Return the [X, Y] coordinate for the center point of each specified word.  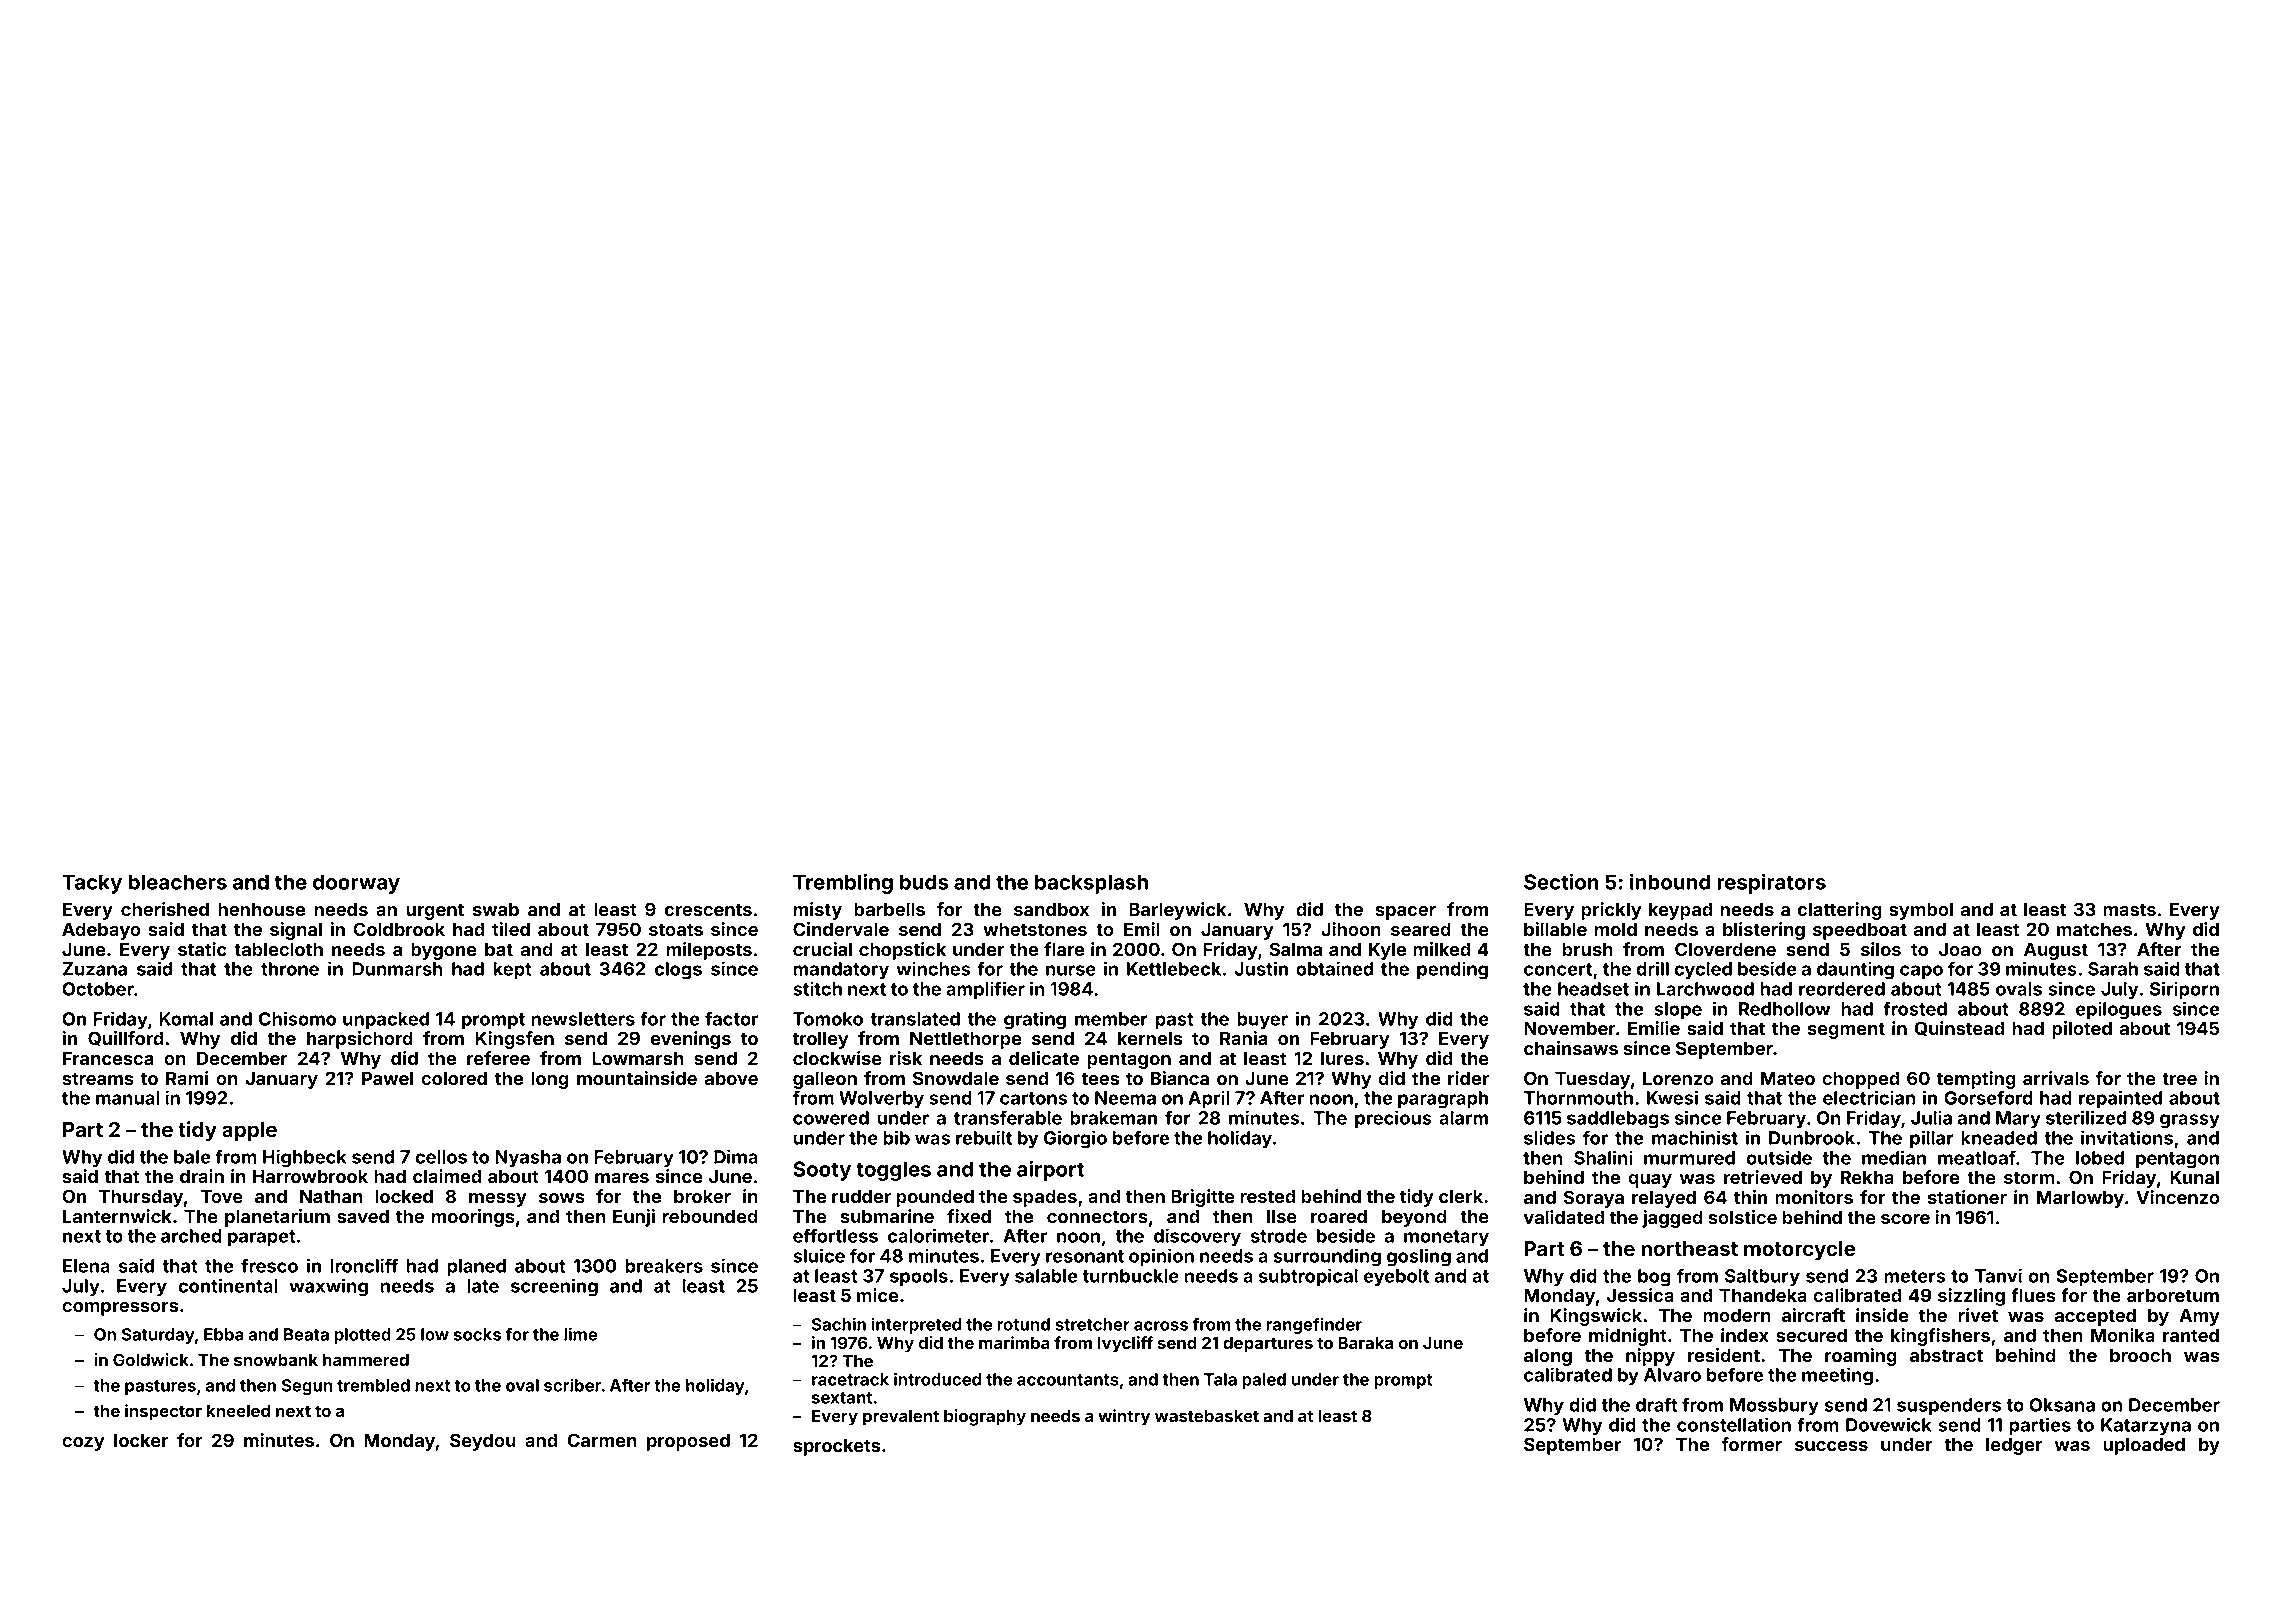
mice [878, 1295]
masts [2129, 909]
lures [1342, 1058]
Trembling [843, 883]
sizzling [1971, 1297]
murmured [1689, 1158]
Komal [186, 1019]
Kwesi [1672, 1097]
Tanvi [1998, 1275]
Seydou [482, 1442]
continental [228, 1285]
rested [1267, 1196]
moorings [473, 1218]
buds [924, 882]
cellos [441, 1157]
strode [1279, 1236]
